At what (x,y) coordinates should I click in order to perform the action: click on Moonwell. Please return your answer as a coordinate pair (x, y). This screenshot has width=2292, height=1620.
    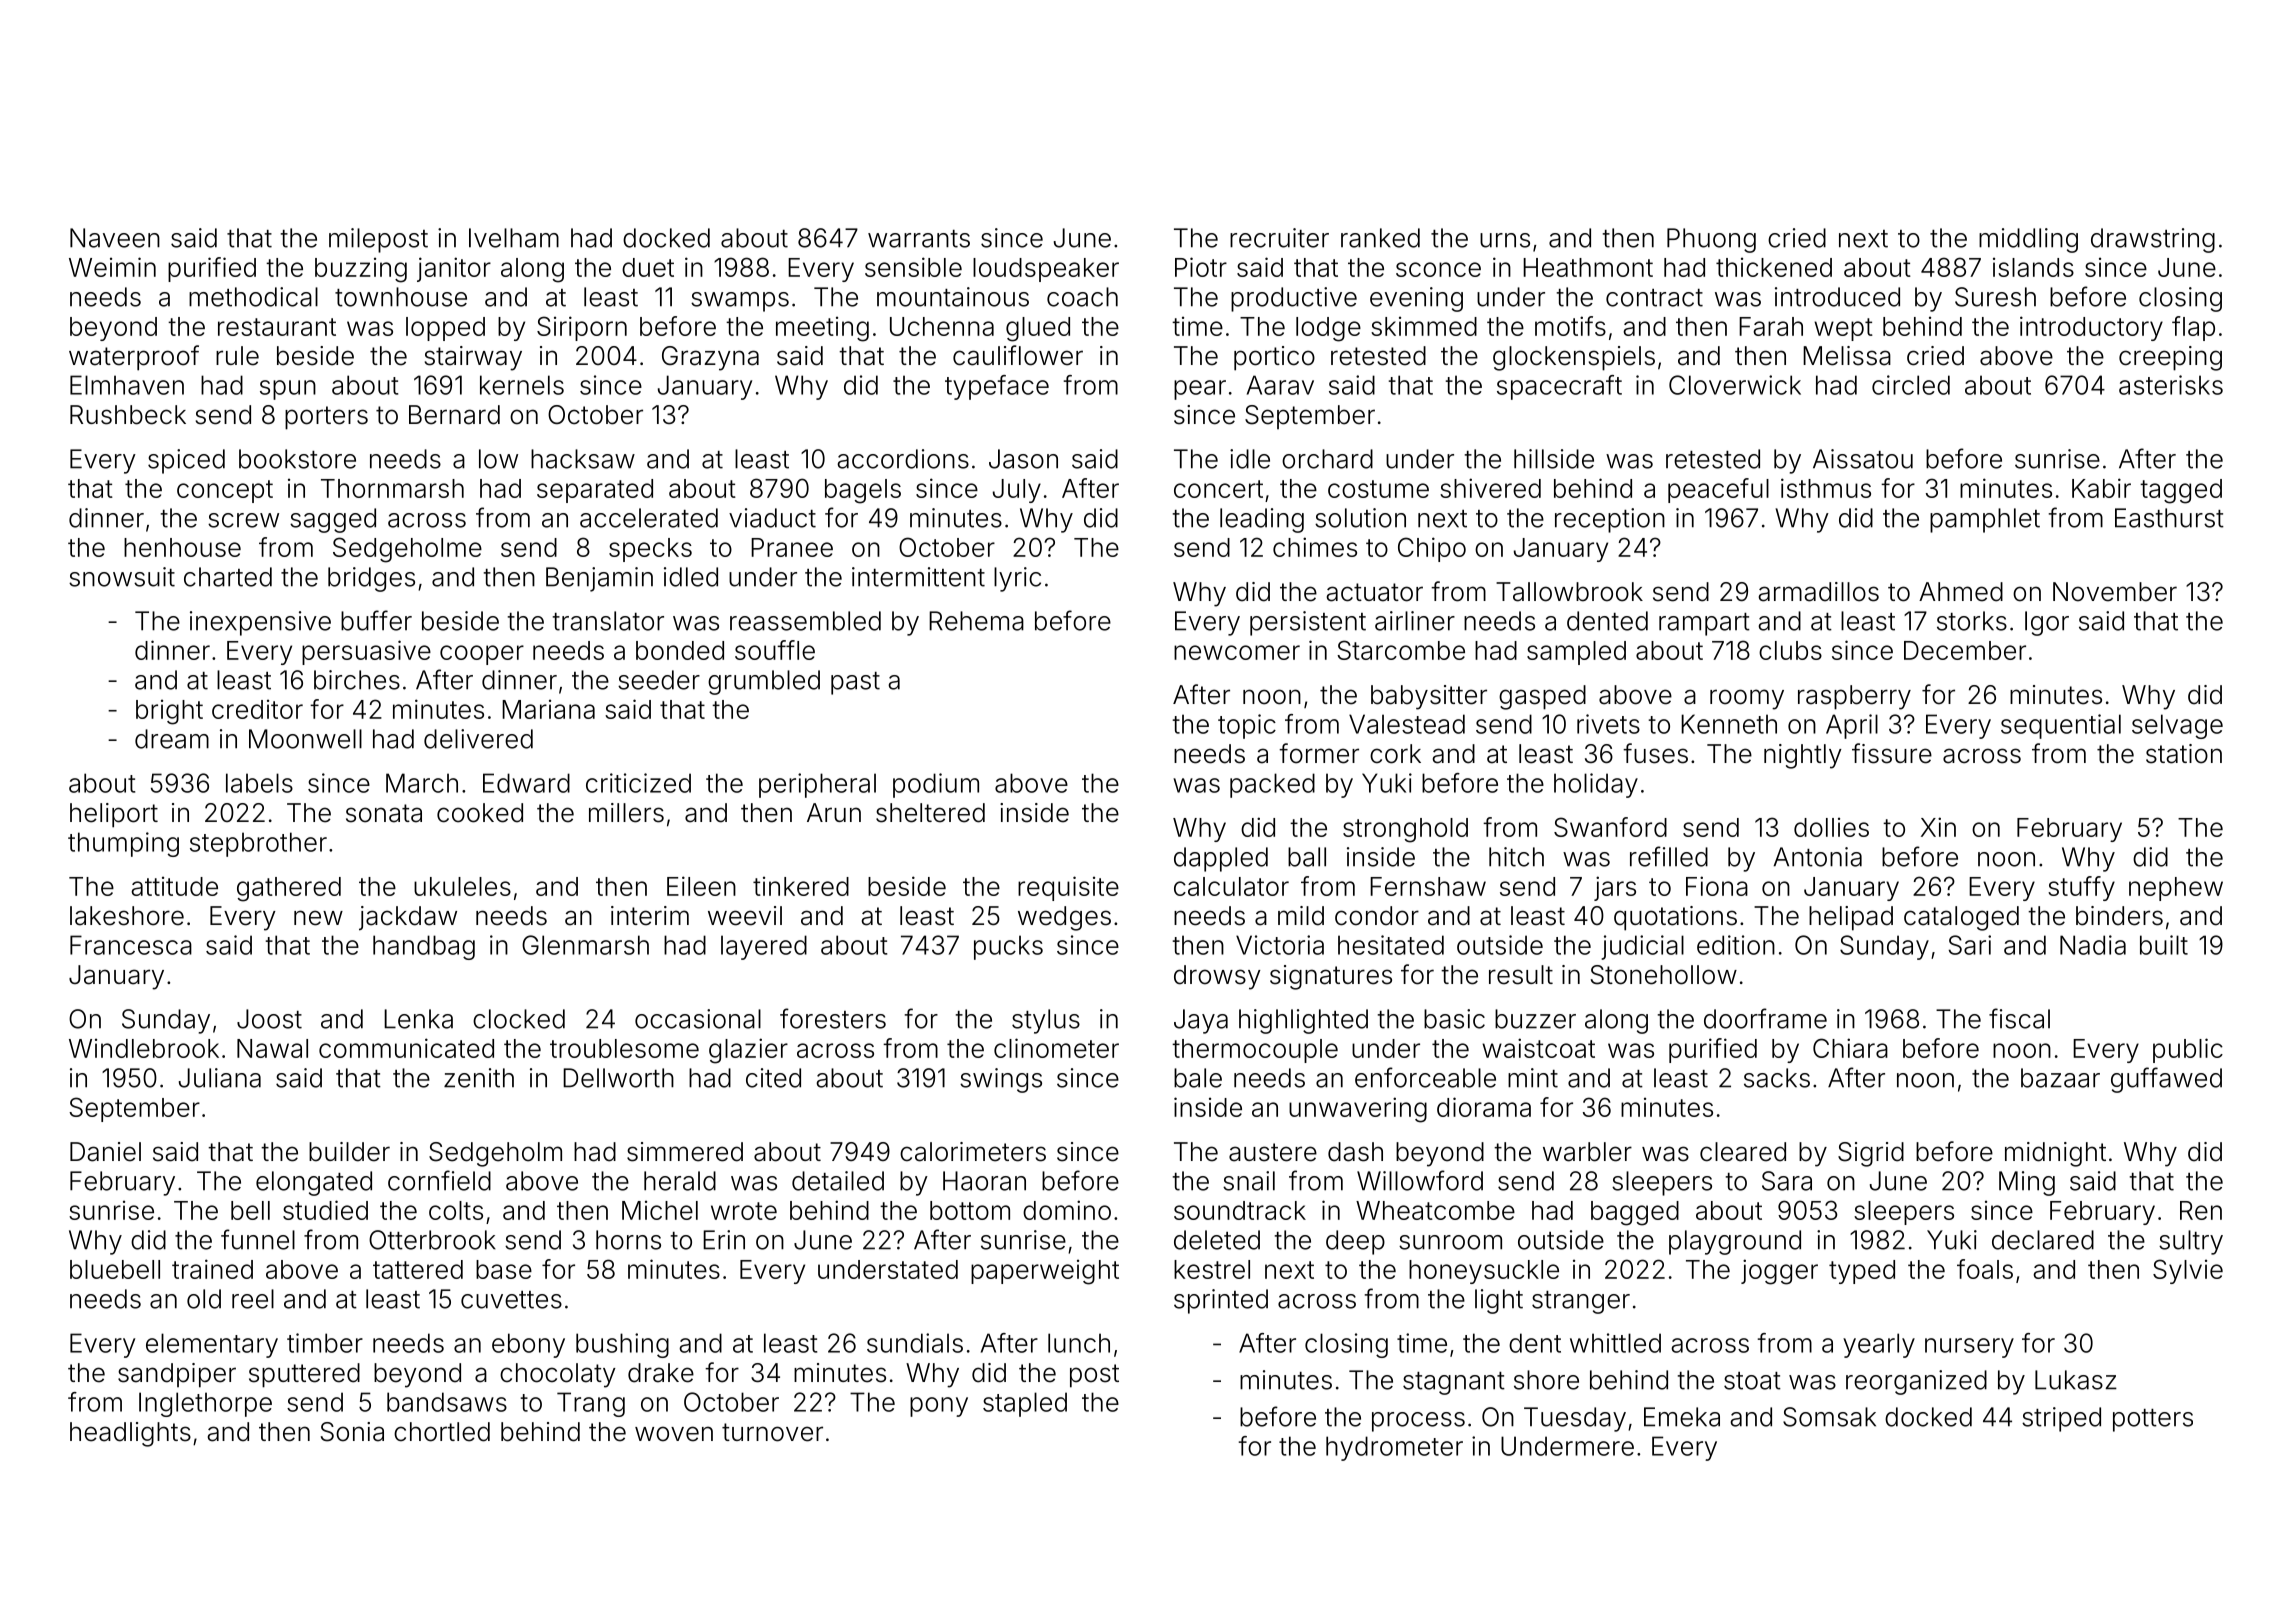
    Looking at the image, I should click on (305, 739).
